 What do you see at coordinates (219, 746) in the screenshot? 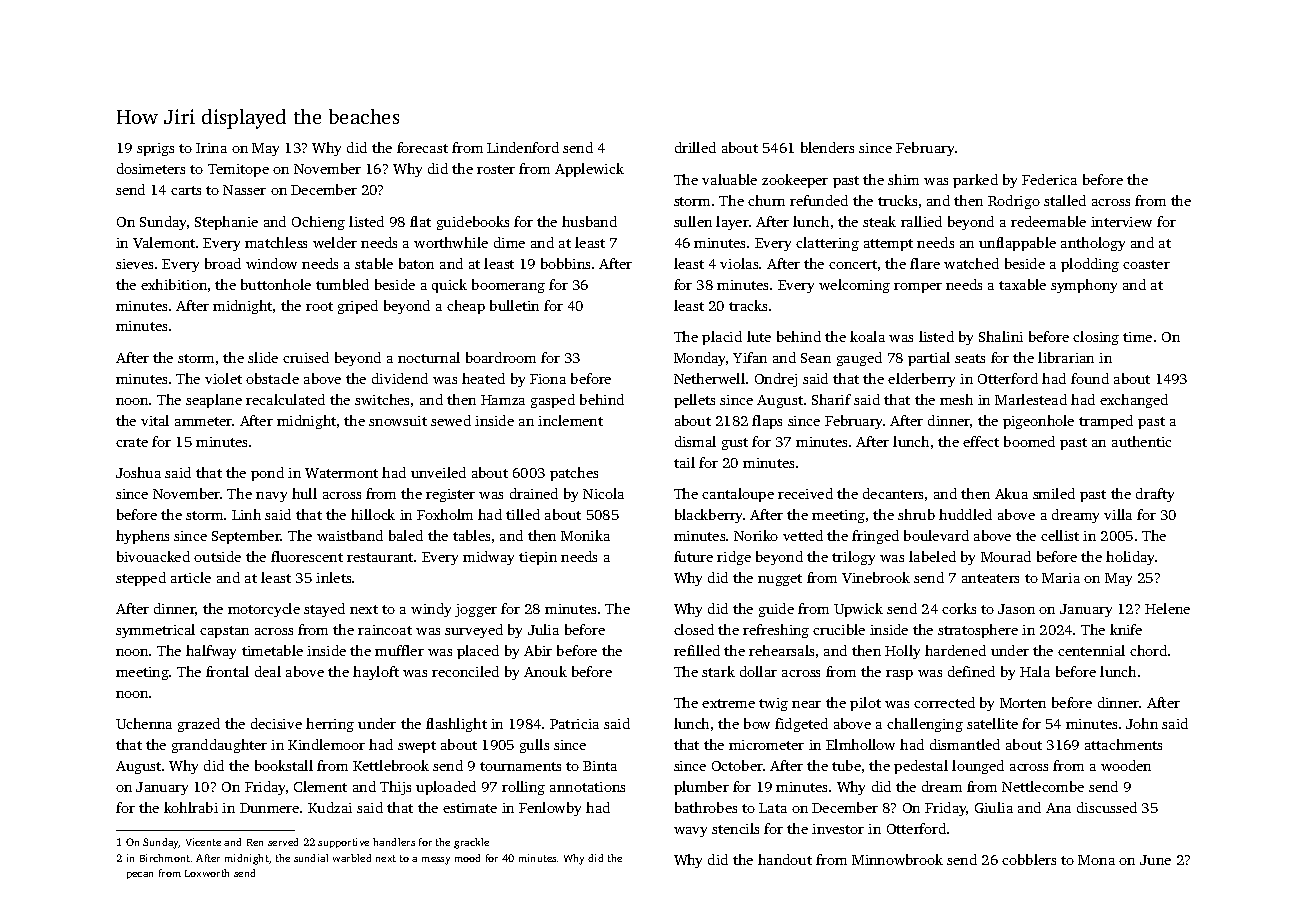
I see `granddaughter` at bounding box center [219, 746].
